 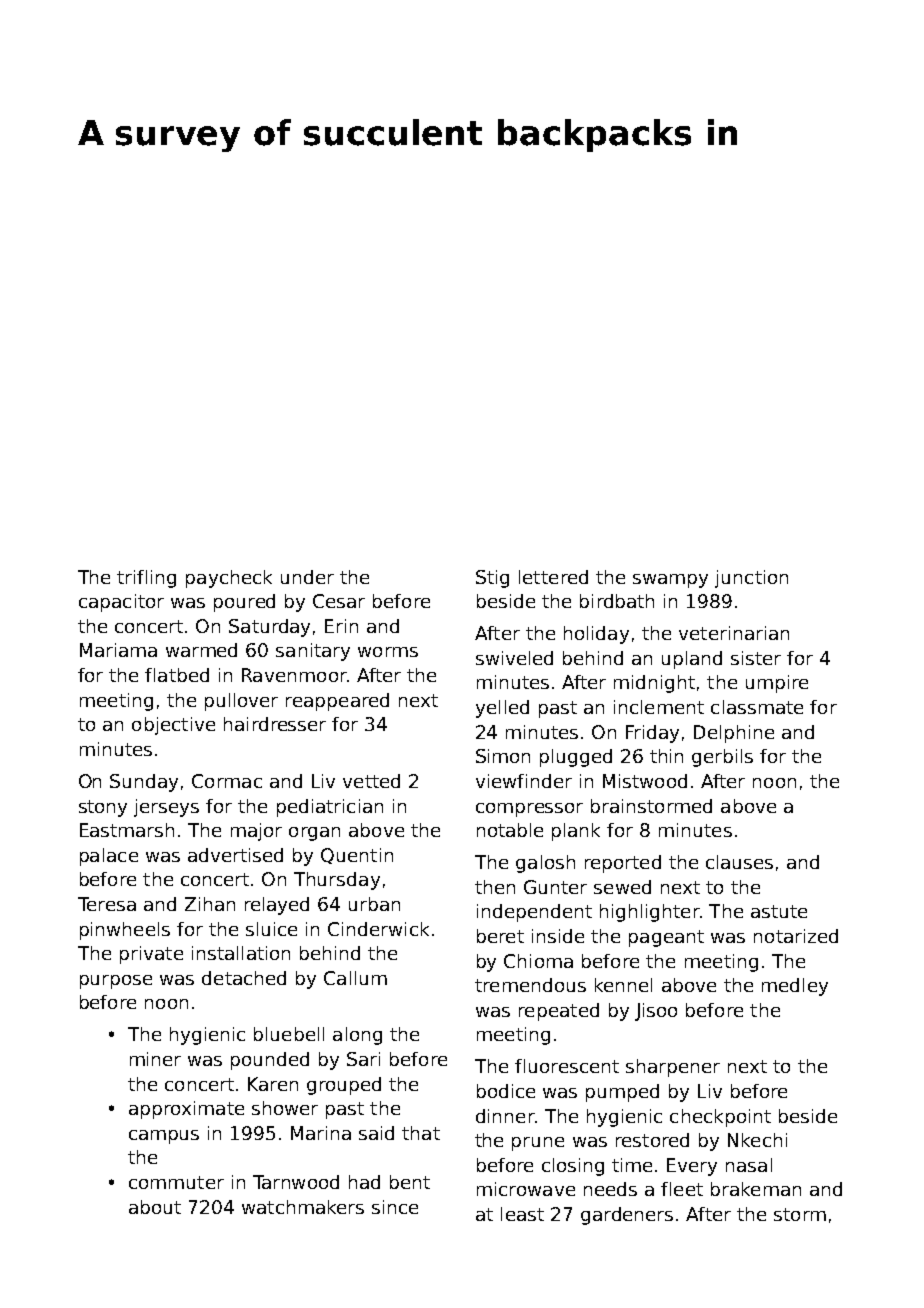 What do you see at coordinates (627, 1216) in the document?
I see `gardeners` at bounding box center [627, 1216].
